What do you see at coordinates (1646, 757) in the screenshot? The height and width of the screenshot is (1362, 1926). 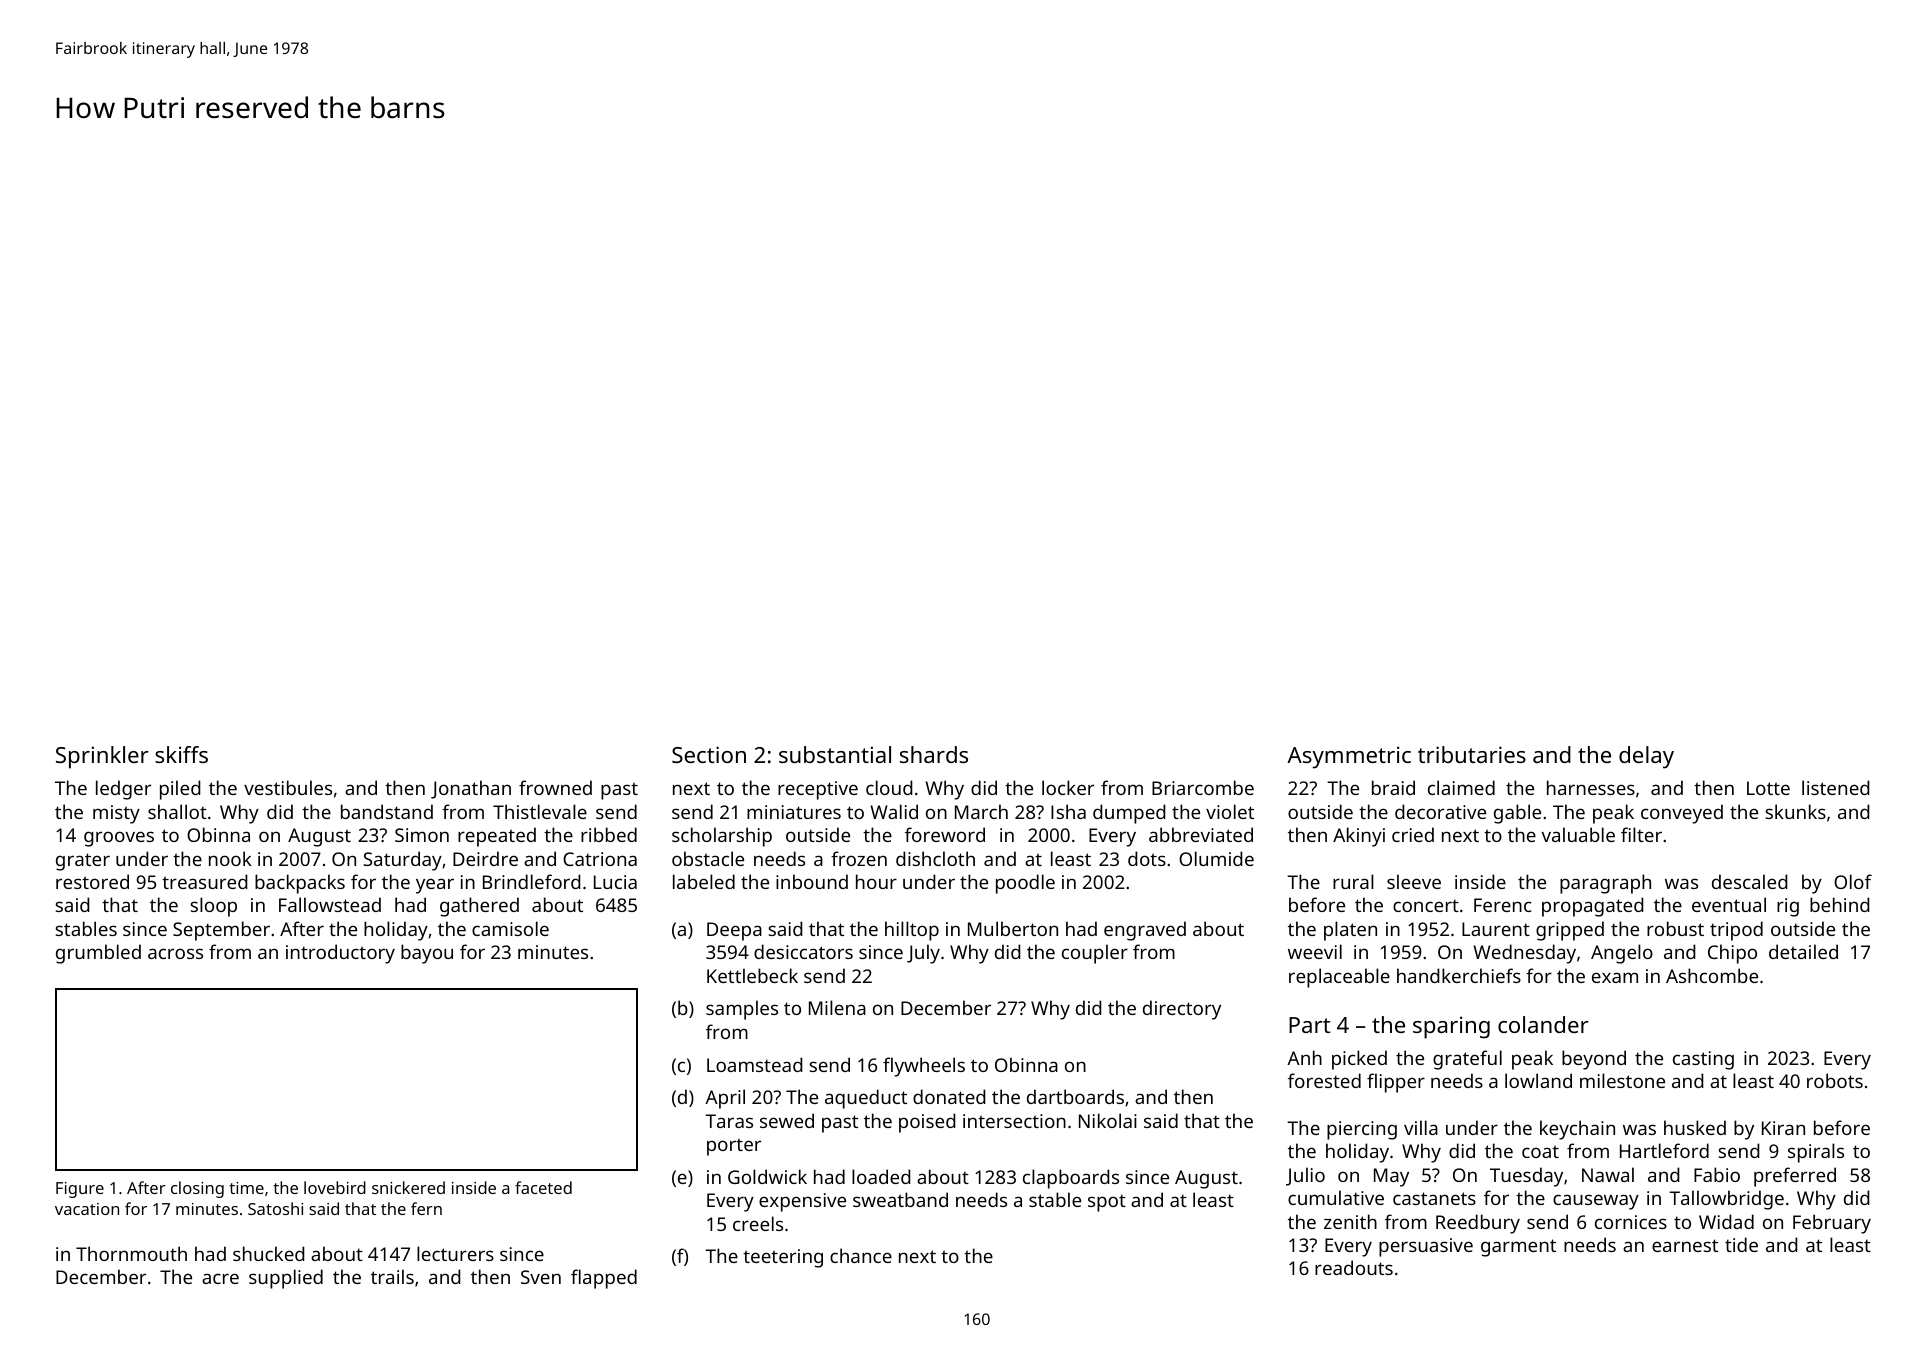 I see `delay` at bounding box center [1646, 757].
